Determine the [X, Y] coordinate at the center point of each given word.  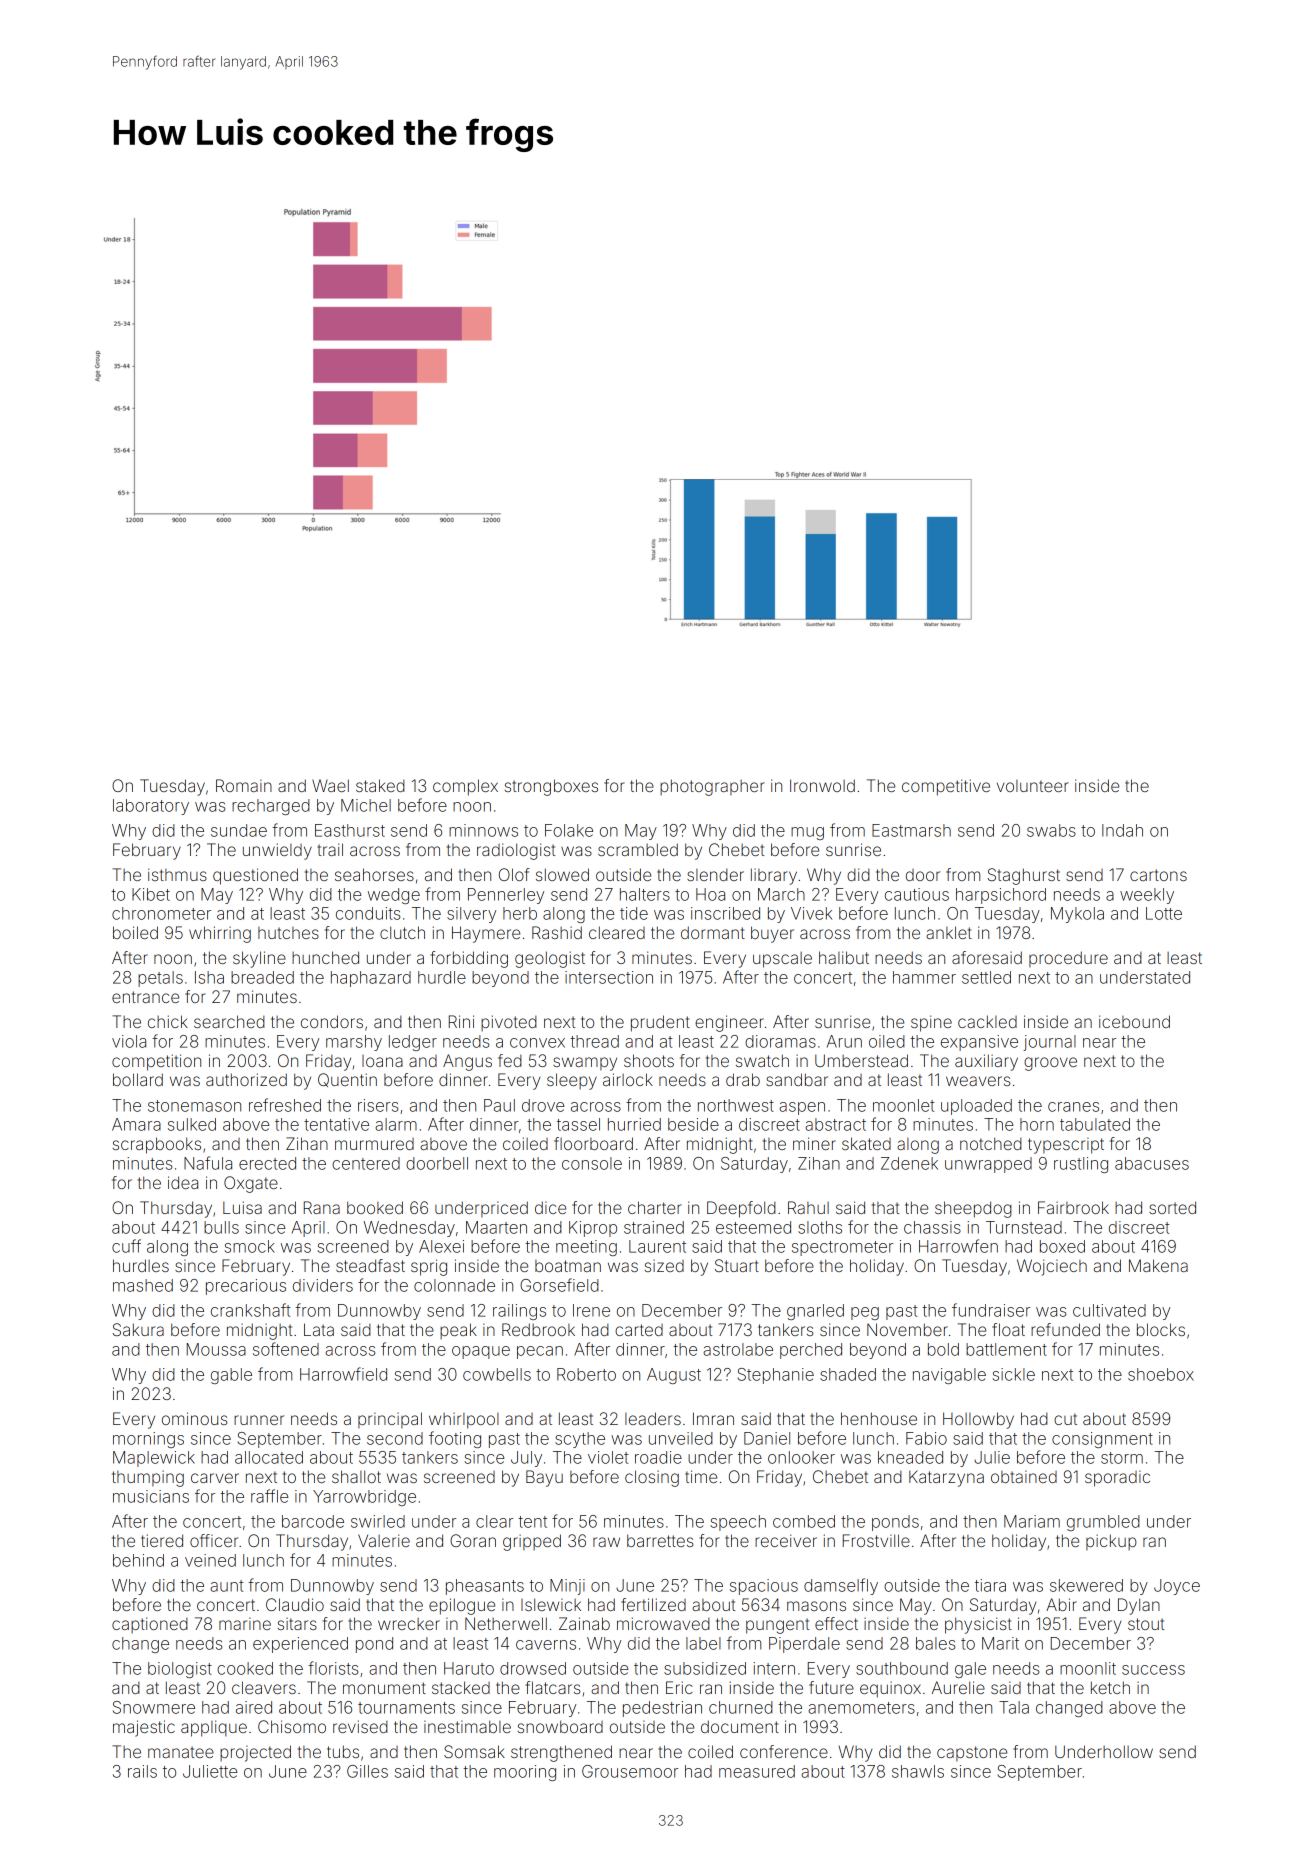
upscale [782, 960]
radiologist [516, 851]
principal [390, 1420]
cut [1065, 1419]
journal [1049, 1043]
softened [286, 1349]
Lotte [1164, 913]
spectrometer [842, 1248]
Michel [366, 805]
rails [142, 1771]
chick [168, 1021]
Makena [1158, 1265]
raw [606, 1542]
